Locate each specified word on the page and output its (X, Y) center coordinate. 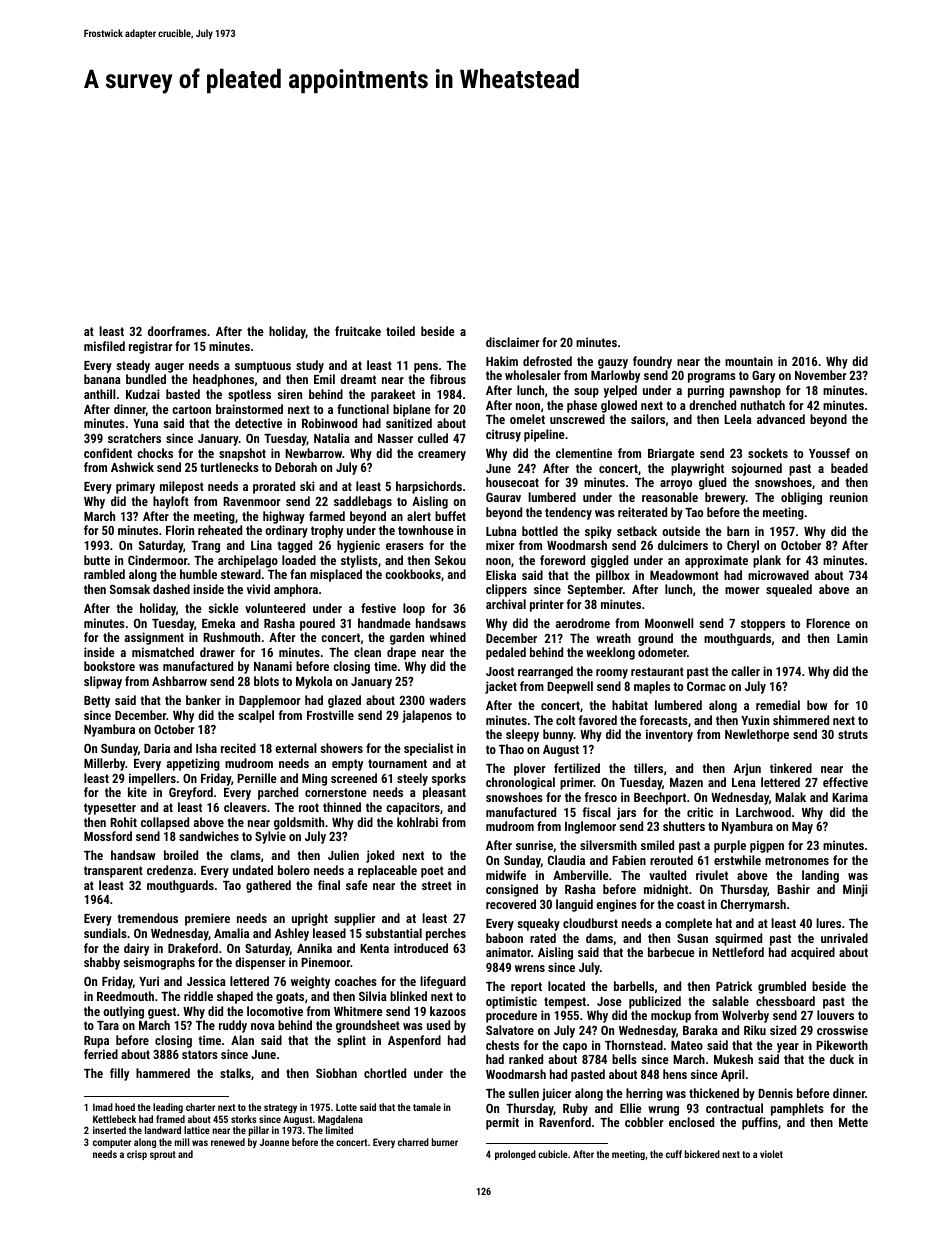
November (820, 375)
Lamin (852, 638)
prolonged (515, 1155)
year (788, 1048)
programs (712, 378)
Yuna (145, 423)
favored (598, 720)
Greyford (191, 793)
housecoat (512, 482)
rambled (104, 574)
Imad (103, 1107)
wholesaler (533, 375)
